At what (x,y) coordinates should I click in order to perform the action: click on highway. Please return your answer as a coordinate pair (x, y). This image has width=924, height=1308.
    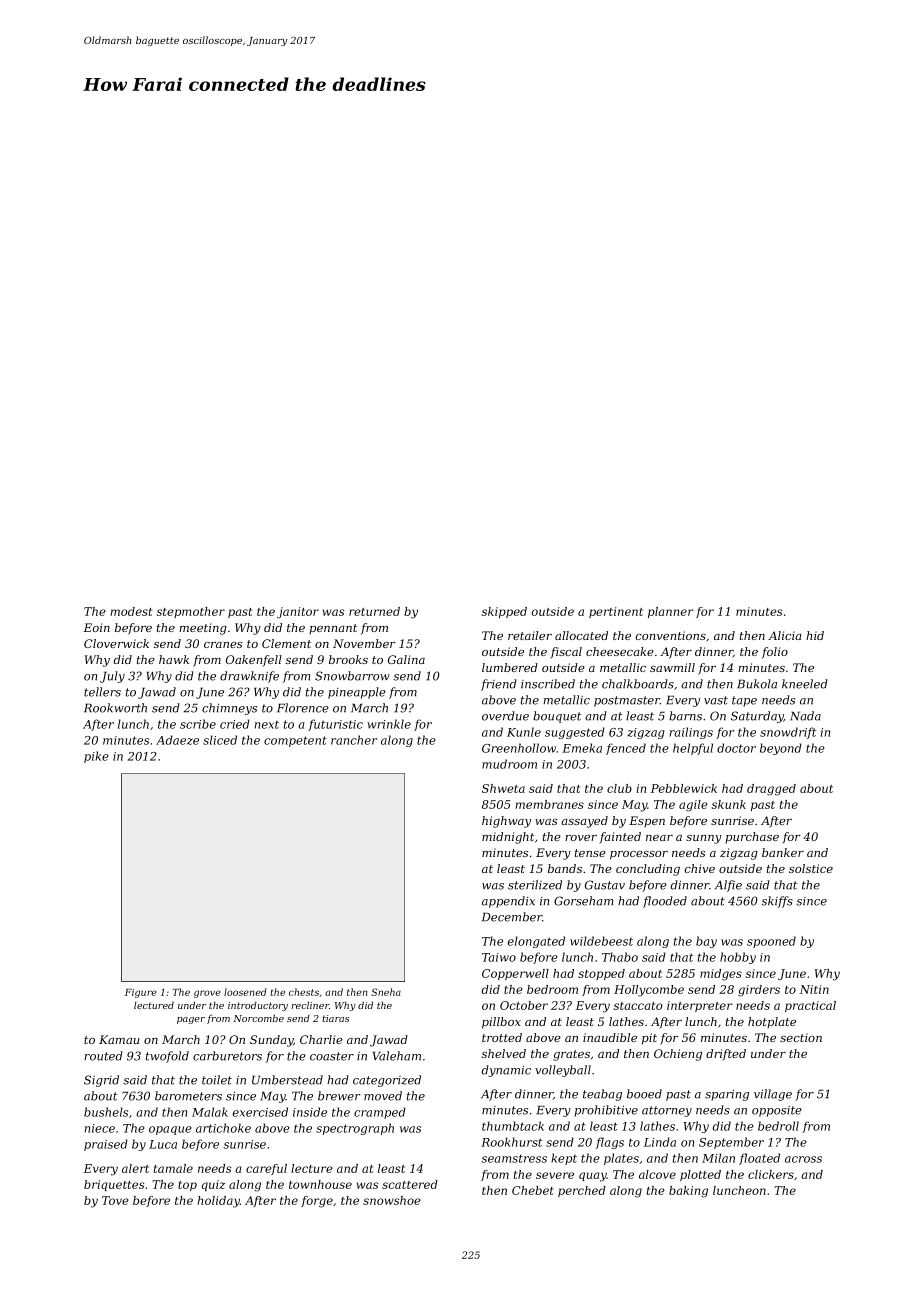
    Looking at the image, I should click on (506, 822).
